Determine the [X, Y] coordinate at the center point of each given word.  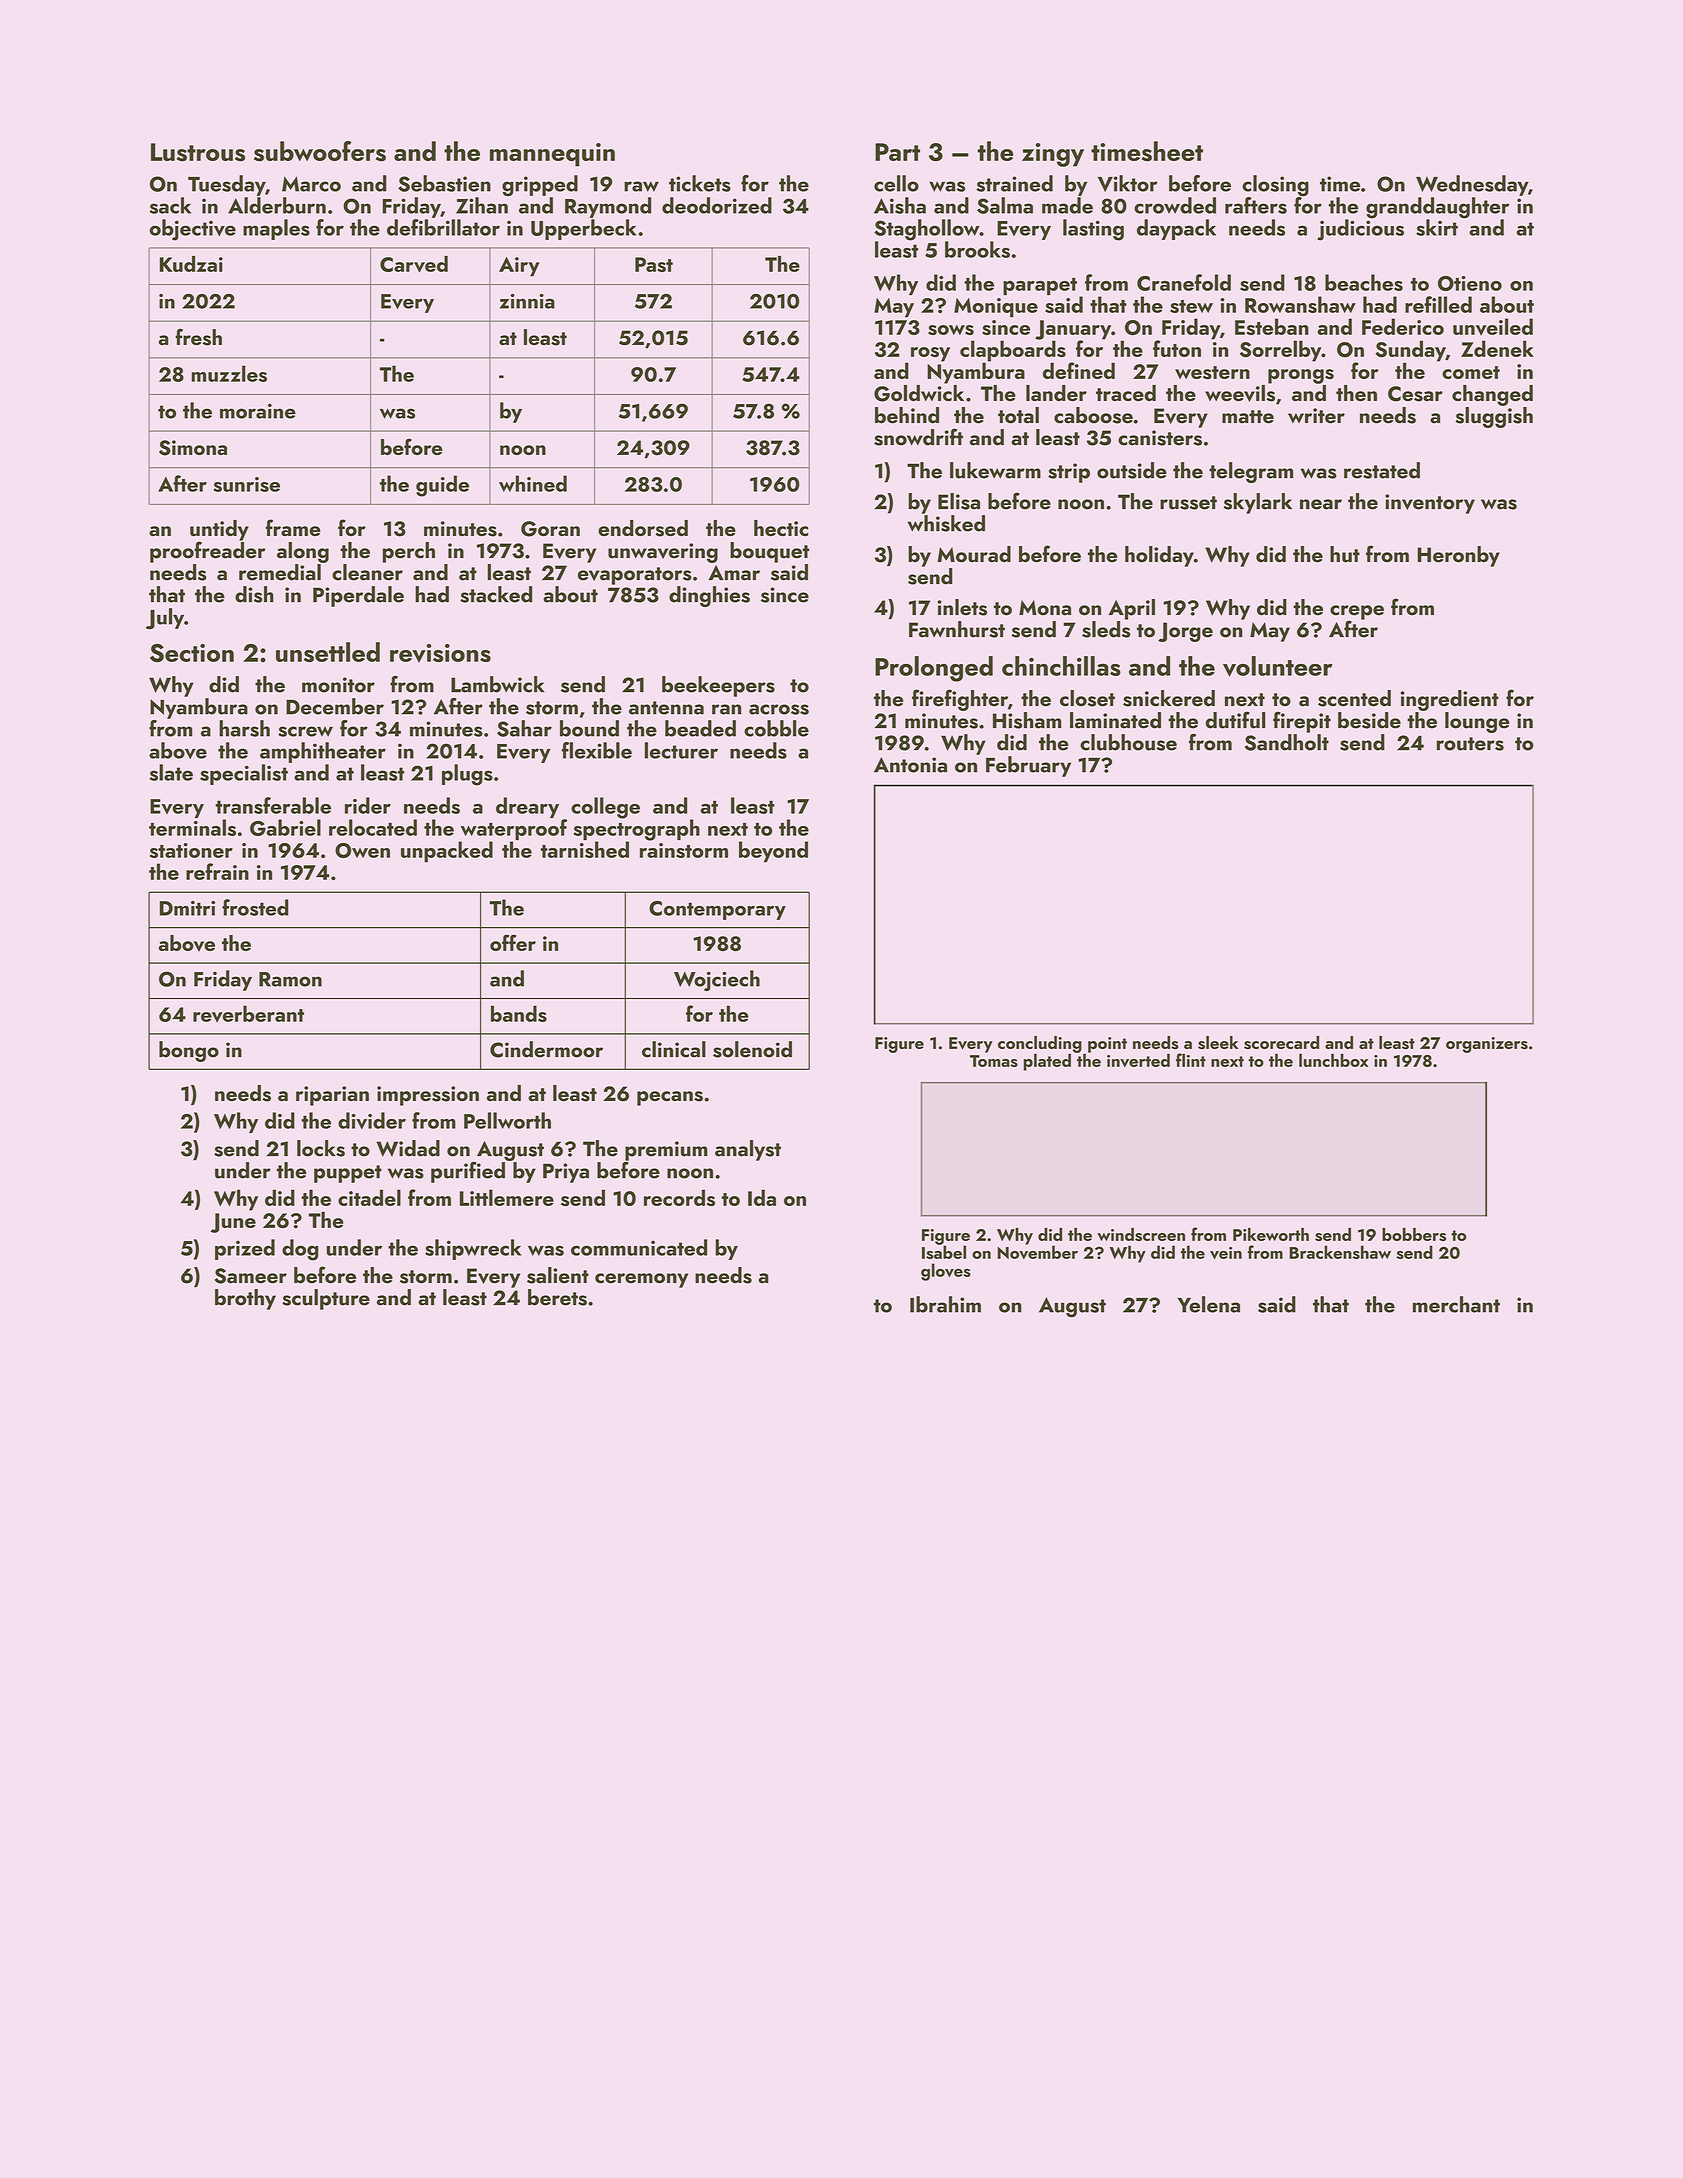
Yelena [1209, 1304]
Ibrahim [945, 1304]
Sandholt [1287, 742]
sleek [1218, 1042]
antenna [666, 708]
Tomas [994, 1061]
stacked [496, 594]
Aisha [900, 205]
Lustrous [198, 152]
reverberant [248, 1013]
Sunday [1410, 351]
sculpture [326, 1299]
